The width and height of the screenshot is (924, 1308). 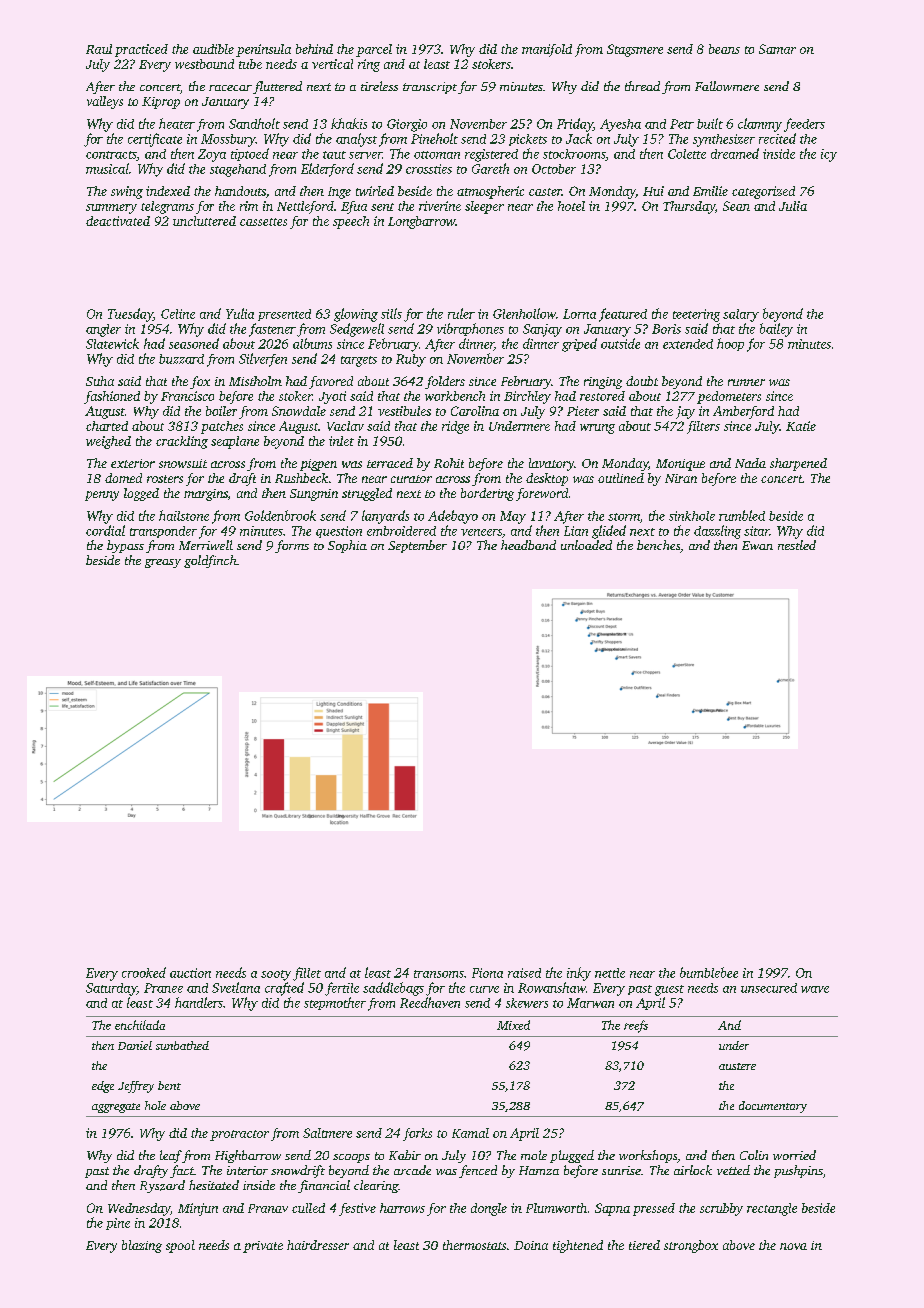 I want to click on fillet, so click(x=307, y=974).
